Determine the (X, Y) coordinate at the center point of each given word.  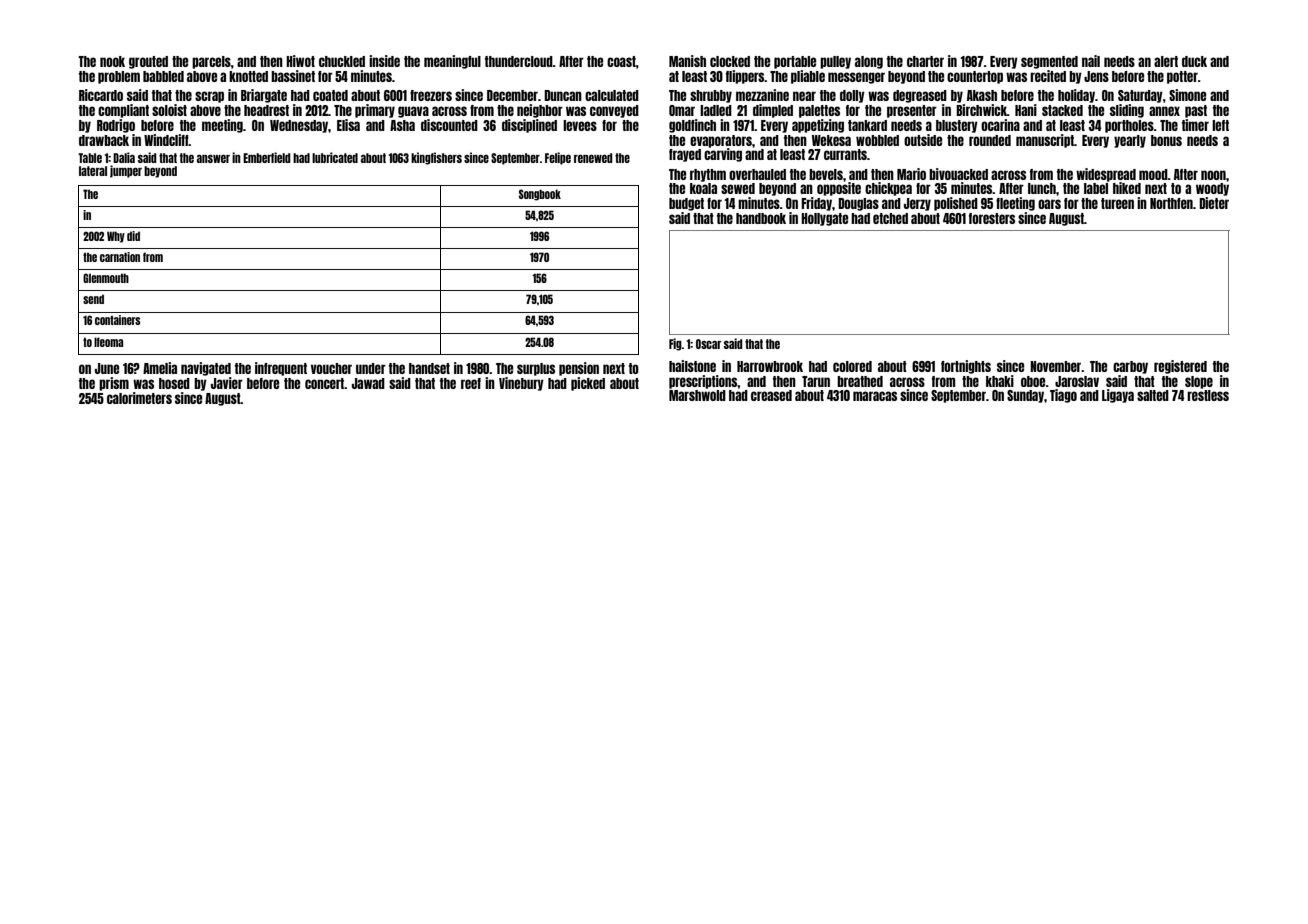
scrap (209, 97)
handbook (761, 218)
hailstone (692, 366)
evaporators (721, 141)
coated (330, 95)
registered (1180, 367)
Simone (1187, 95)
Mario (911, 174)
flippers (745, 77)
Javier (227, 383)
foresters (992, 218)
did (133, 236)
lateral (93, 171)
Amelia (160, 368)
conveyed (614, 111)
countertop (975, 77)
